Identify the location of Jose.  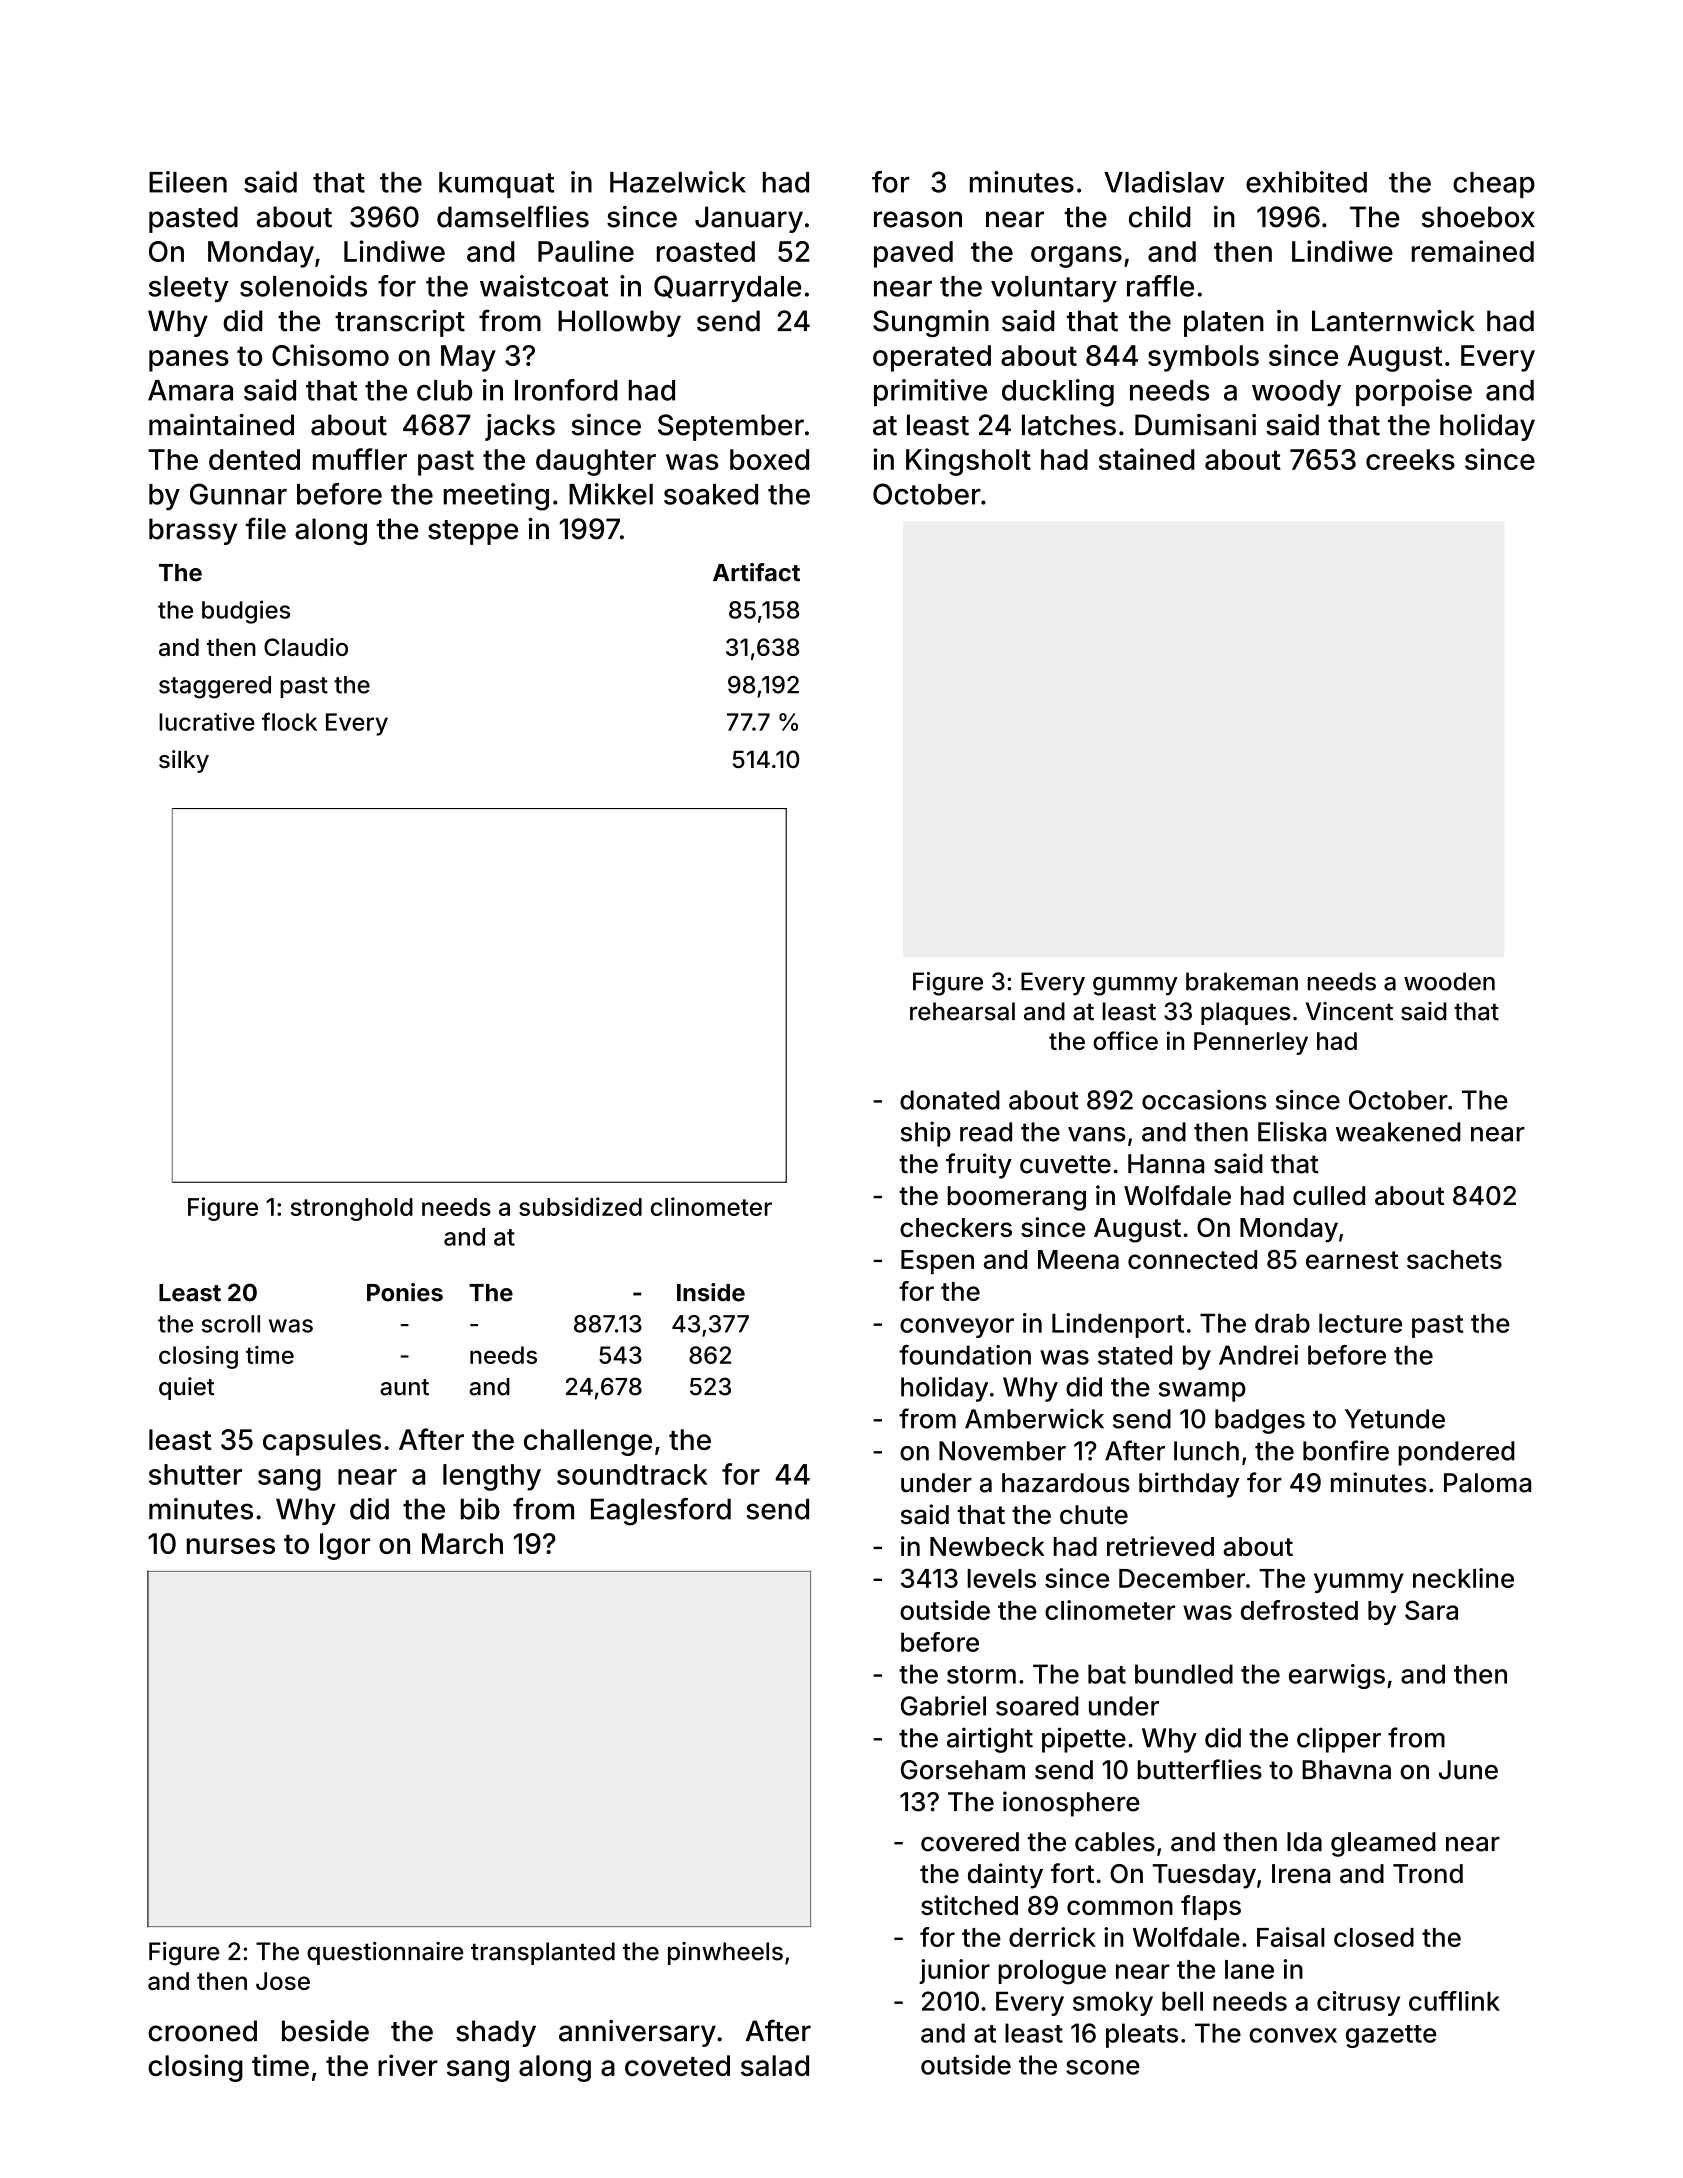
(283, 1981).
